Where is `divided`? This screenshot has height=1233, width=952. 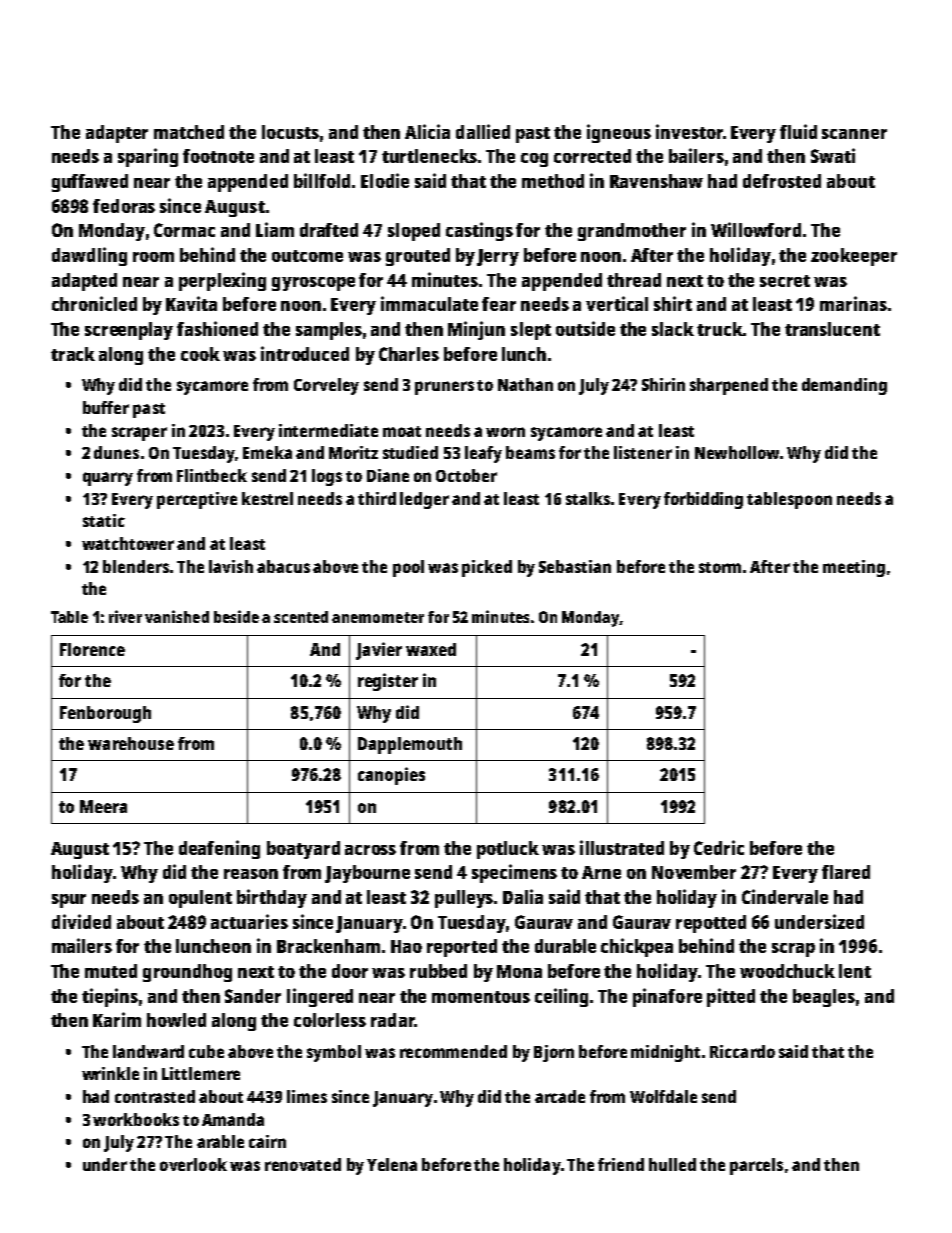
divided is located at coordinates (81, 921).
